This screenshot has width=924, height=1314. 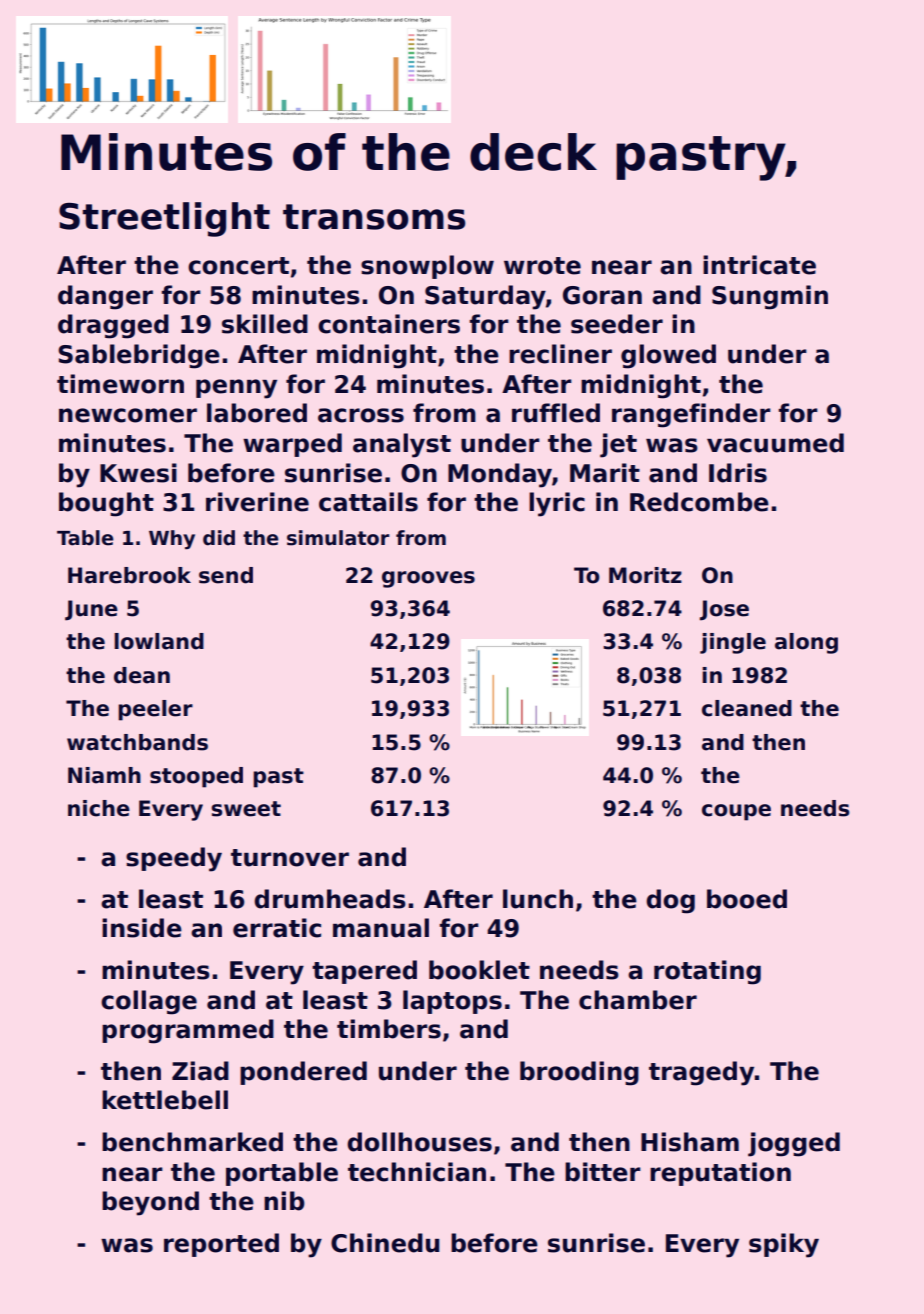 What do you see at coordinates (794, 1144) in the screenshot?
I see `jogged` at bounding box center [794, 1144].
